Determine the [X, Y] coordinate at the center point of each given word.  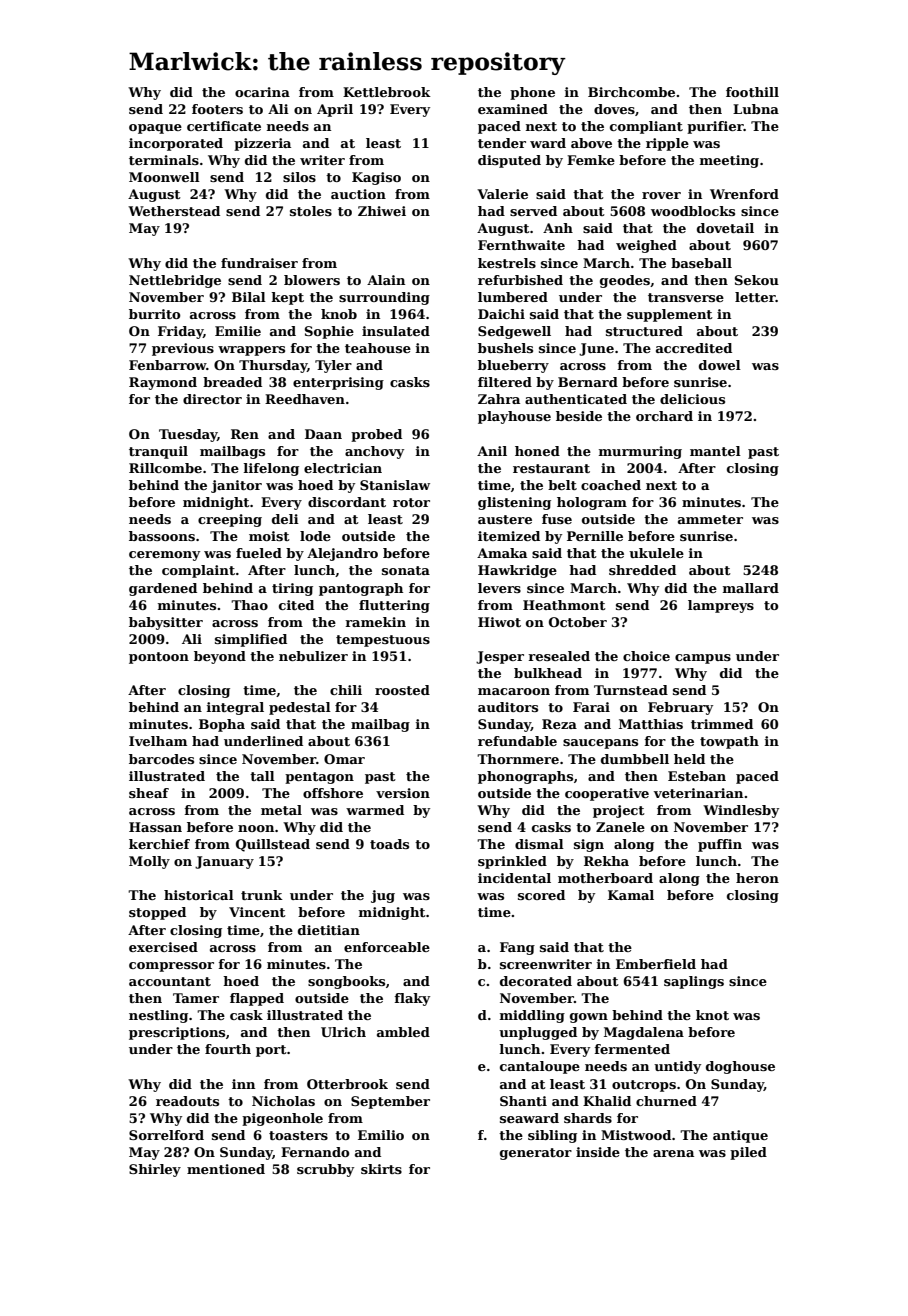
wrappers [251, 351]
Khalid [607, 1101]
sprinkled [512, 862]
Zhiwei [382, 211]
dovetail [725, 228]
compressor [171, 967]
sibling [552, 1136]
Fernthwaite [521, 245]
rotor [411, 502]
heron [757, 878]
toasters [298, 1135]
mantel [715, 451]
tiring [292, 589]
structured [644, 331]
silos [299, 177]
